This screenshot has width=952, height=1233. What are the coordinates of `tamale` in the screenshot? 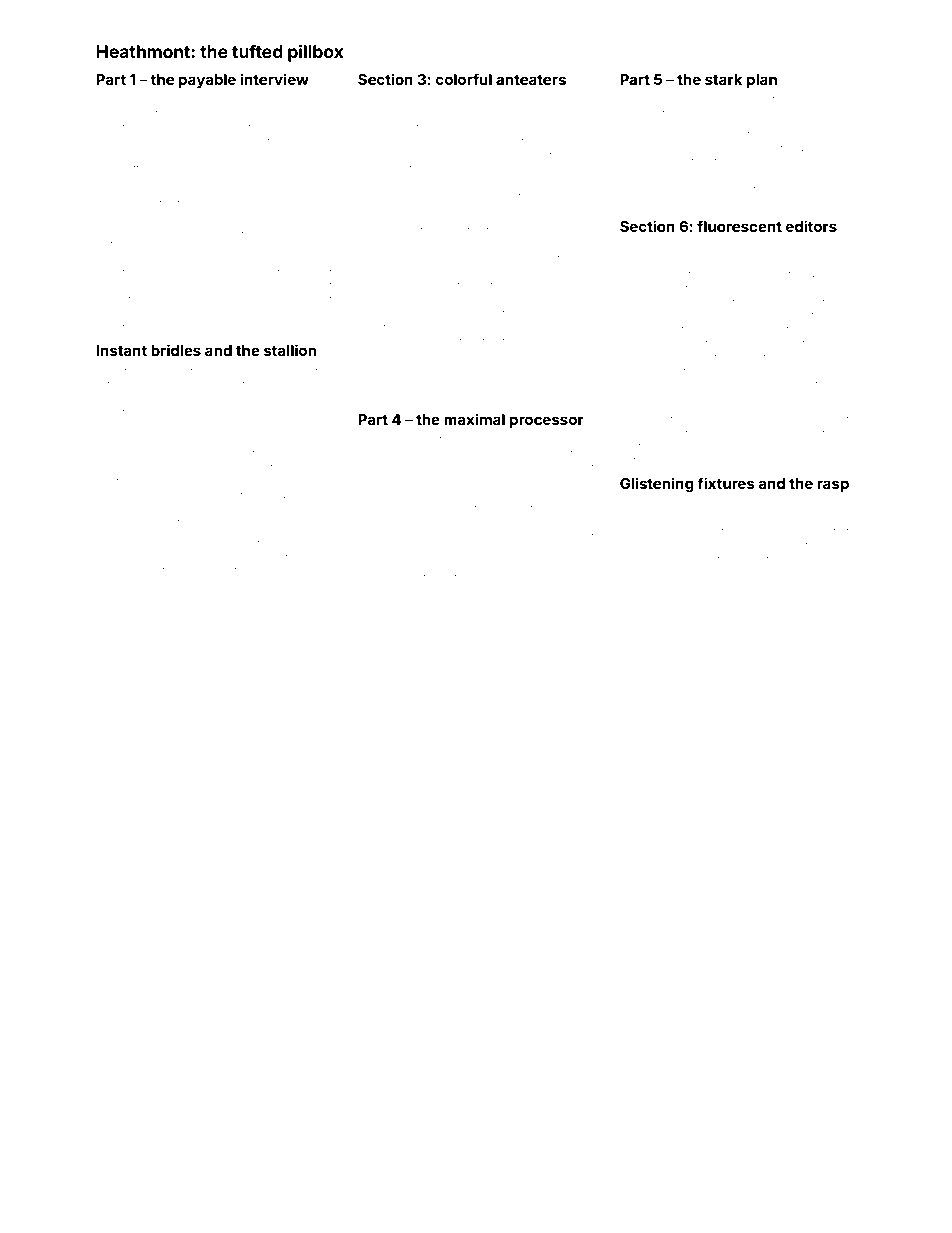 It's located at (113, 286).
